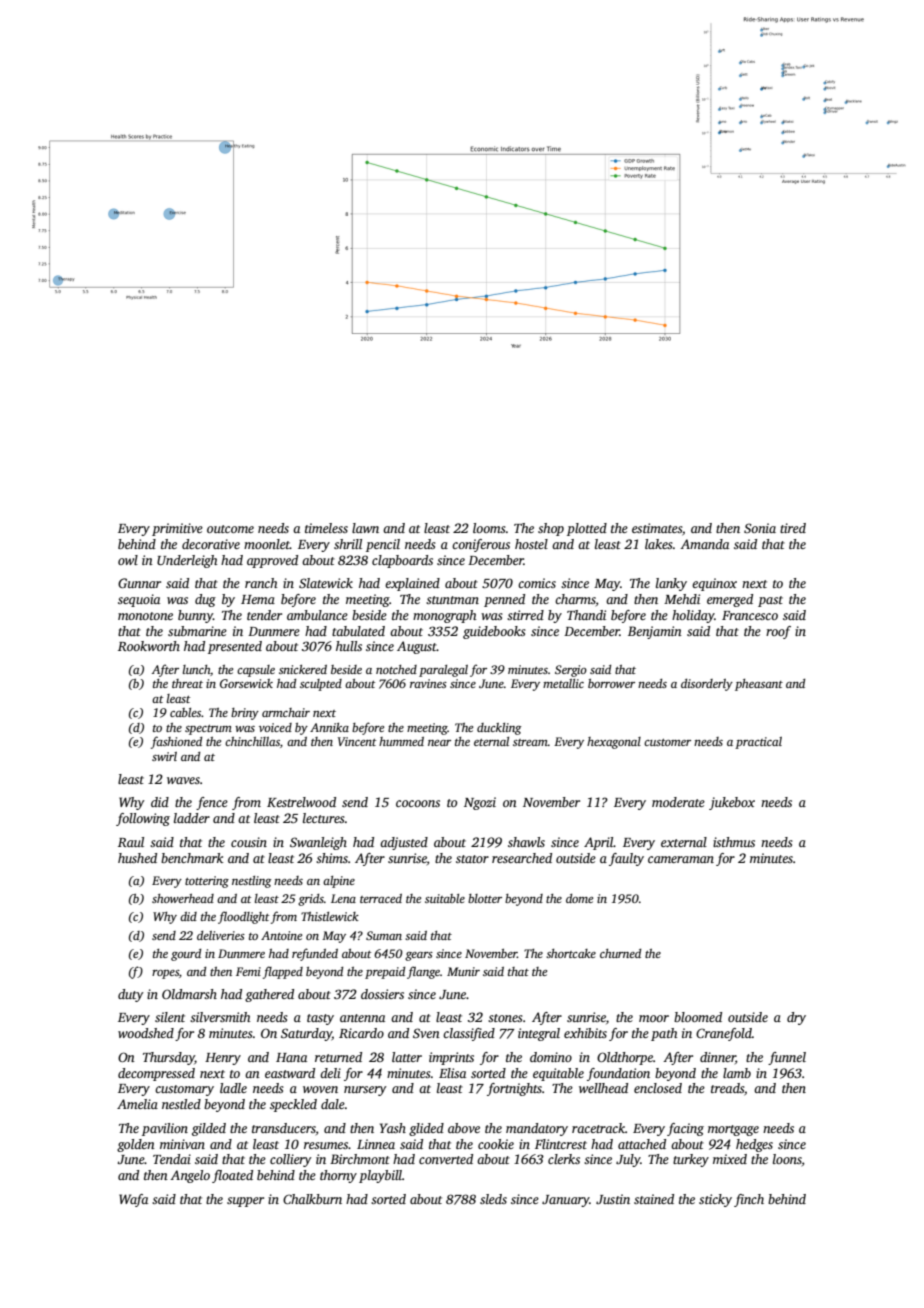 The width and height of the document is (924, 1308). What do you see at coordinates (504, 600) in the document?
I see `penned` at bounding box center [504, 600].
